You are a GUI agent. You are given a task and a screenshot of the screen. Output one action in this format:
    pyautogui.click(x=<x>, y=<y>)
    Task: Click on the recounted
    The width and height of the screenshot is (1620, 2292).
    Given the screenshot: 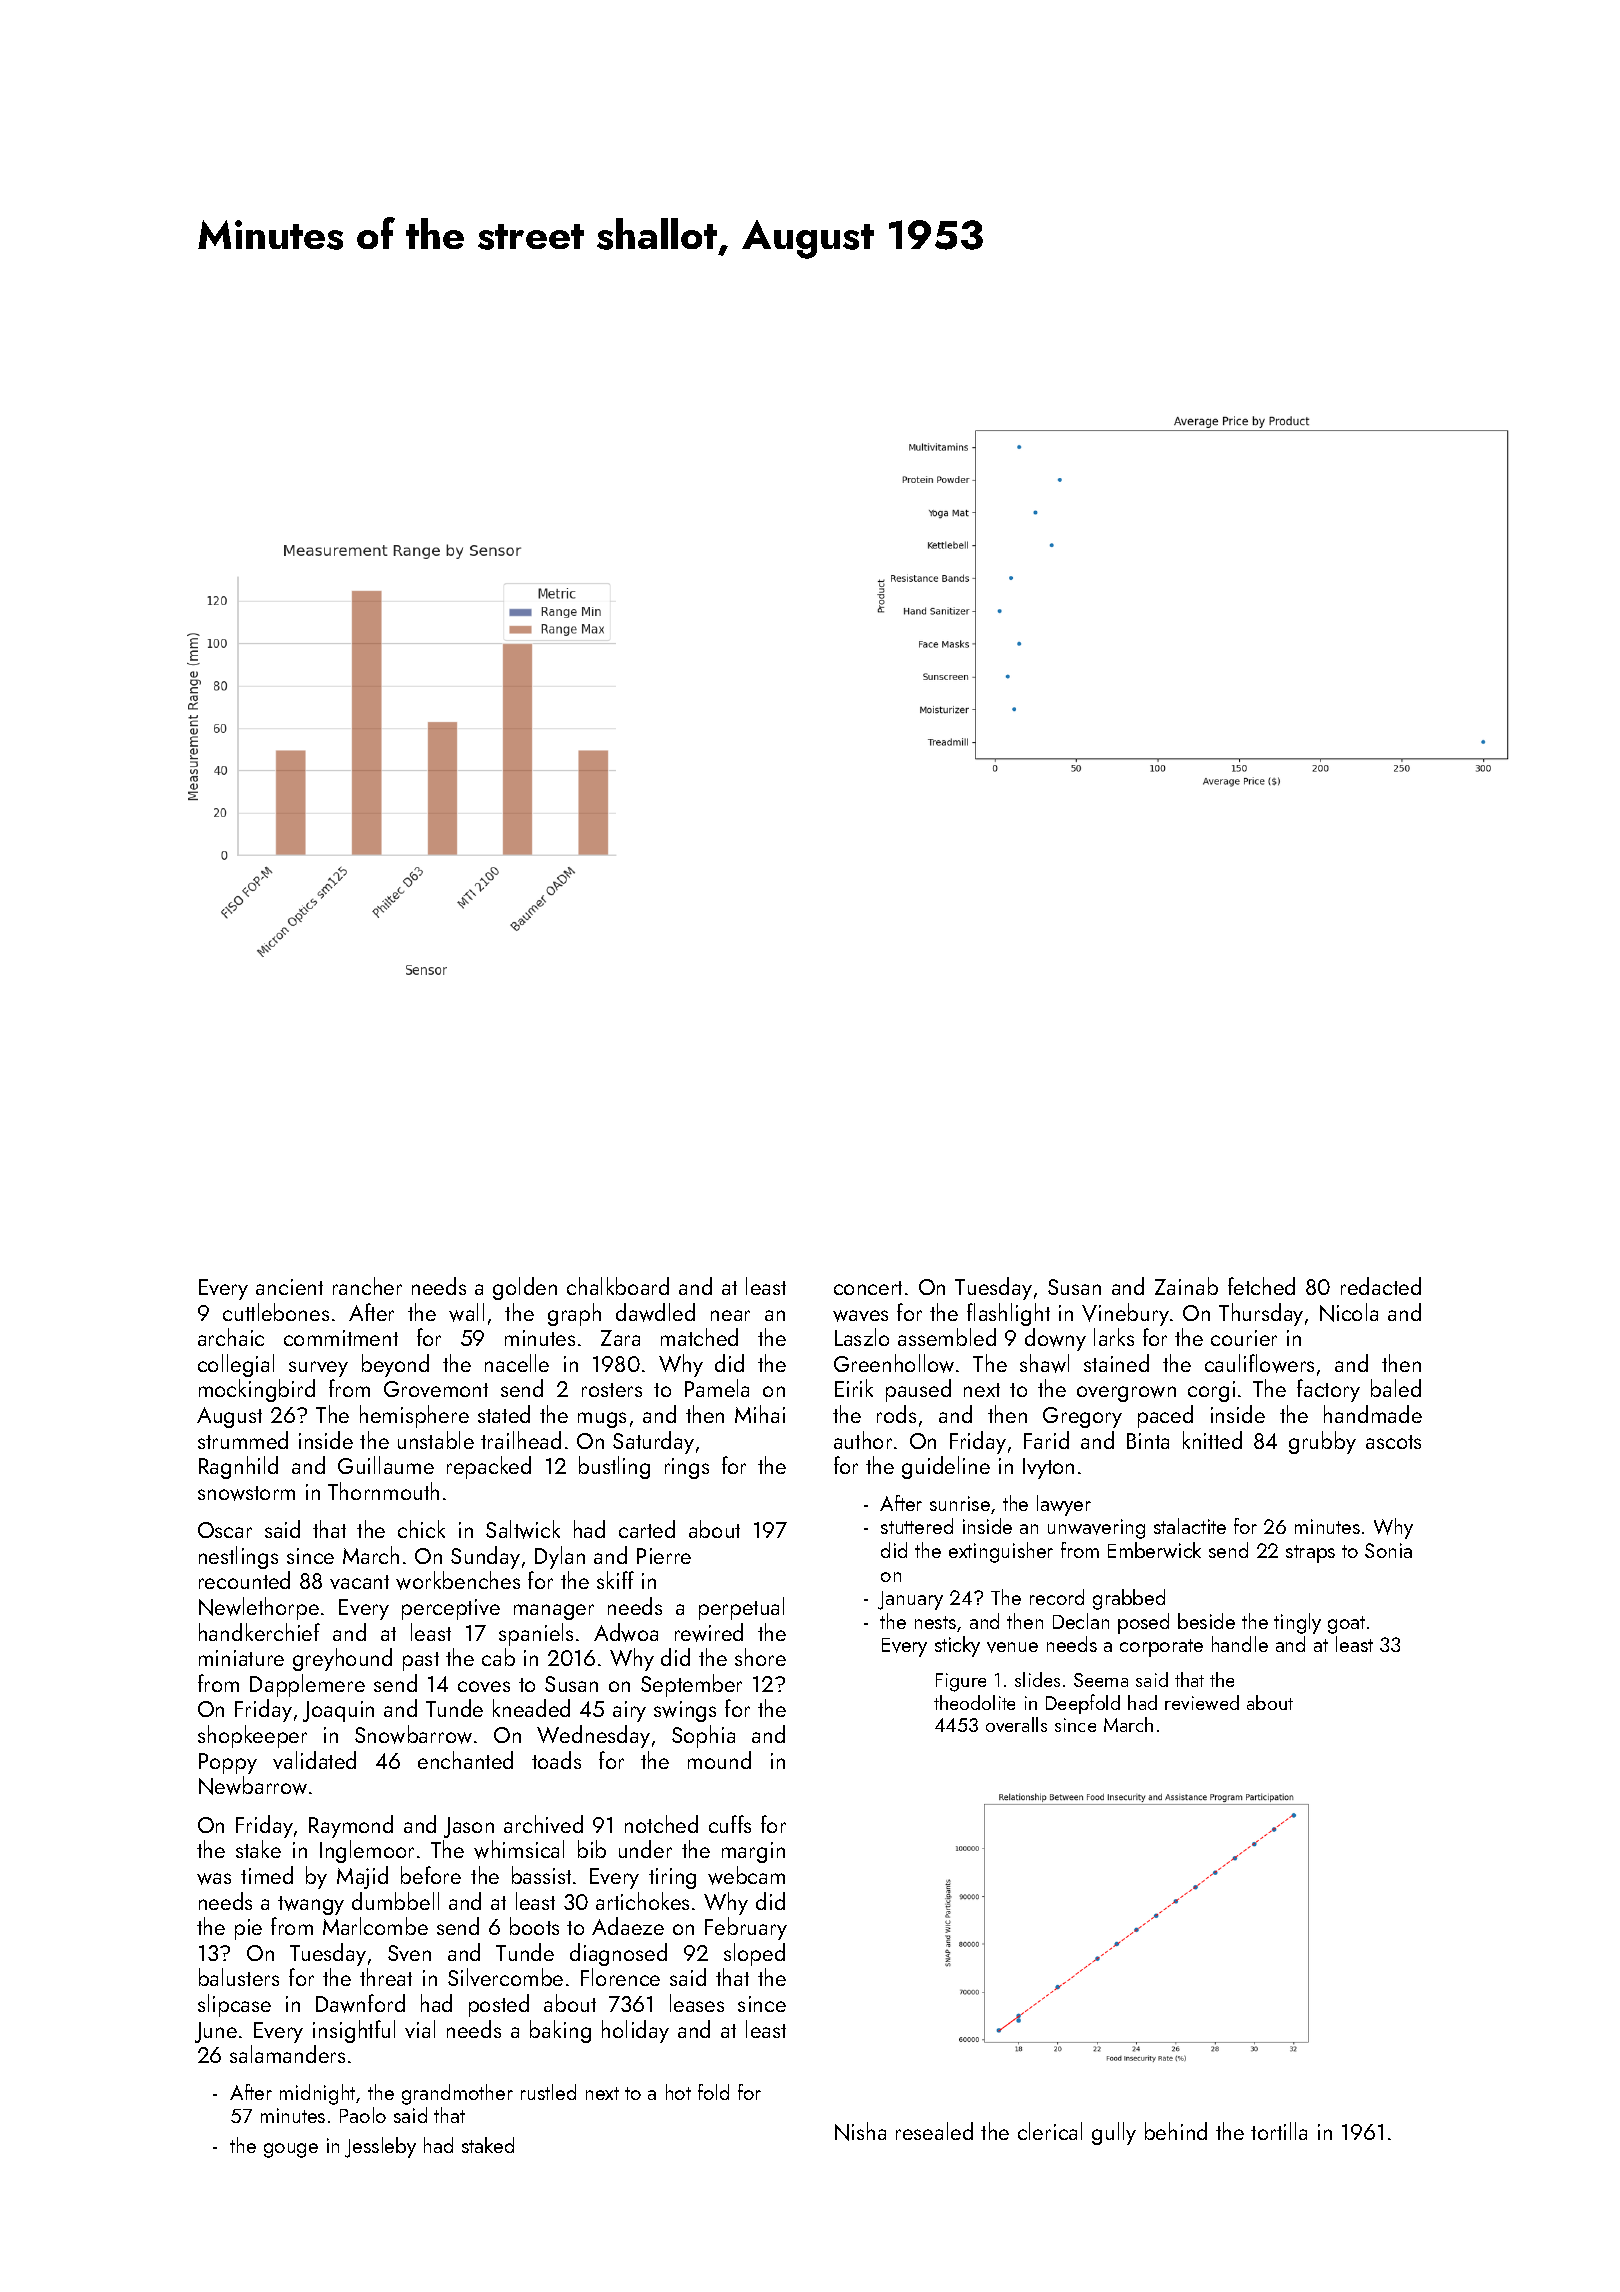 What is the action you would take?
    pyautogui.click(x=244, y=1580)
